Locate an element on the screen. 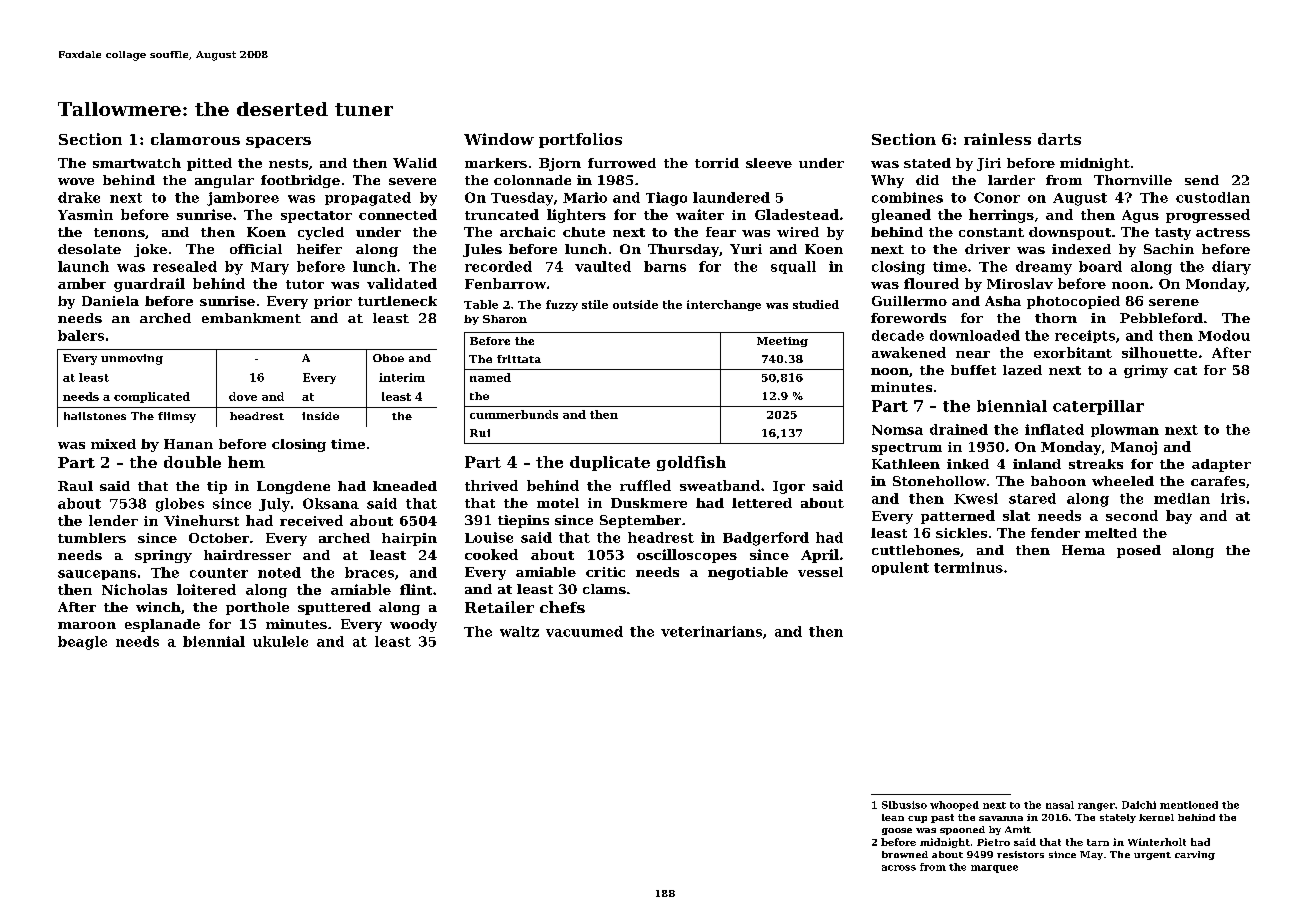 This screenshot has height=924, width=1308. Nomsa is located at coordinates (897, 430).
